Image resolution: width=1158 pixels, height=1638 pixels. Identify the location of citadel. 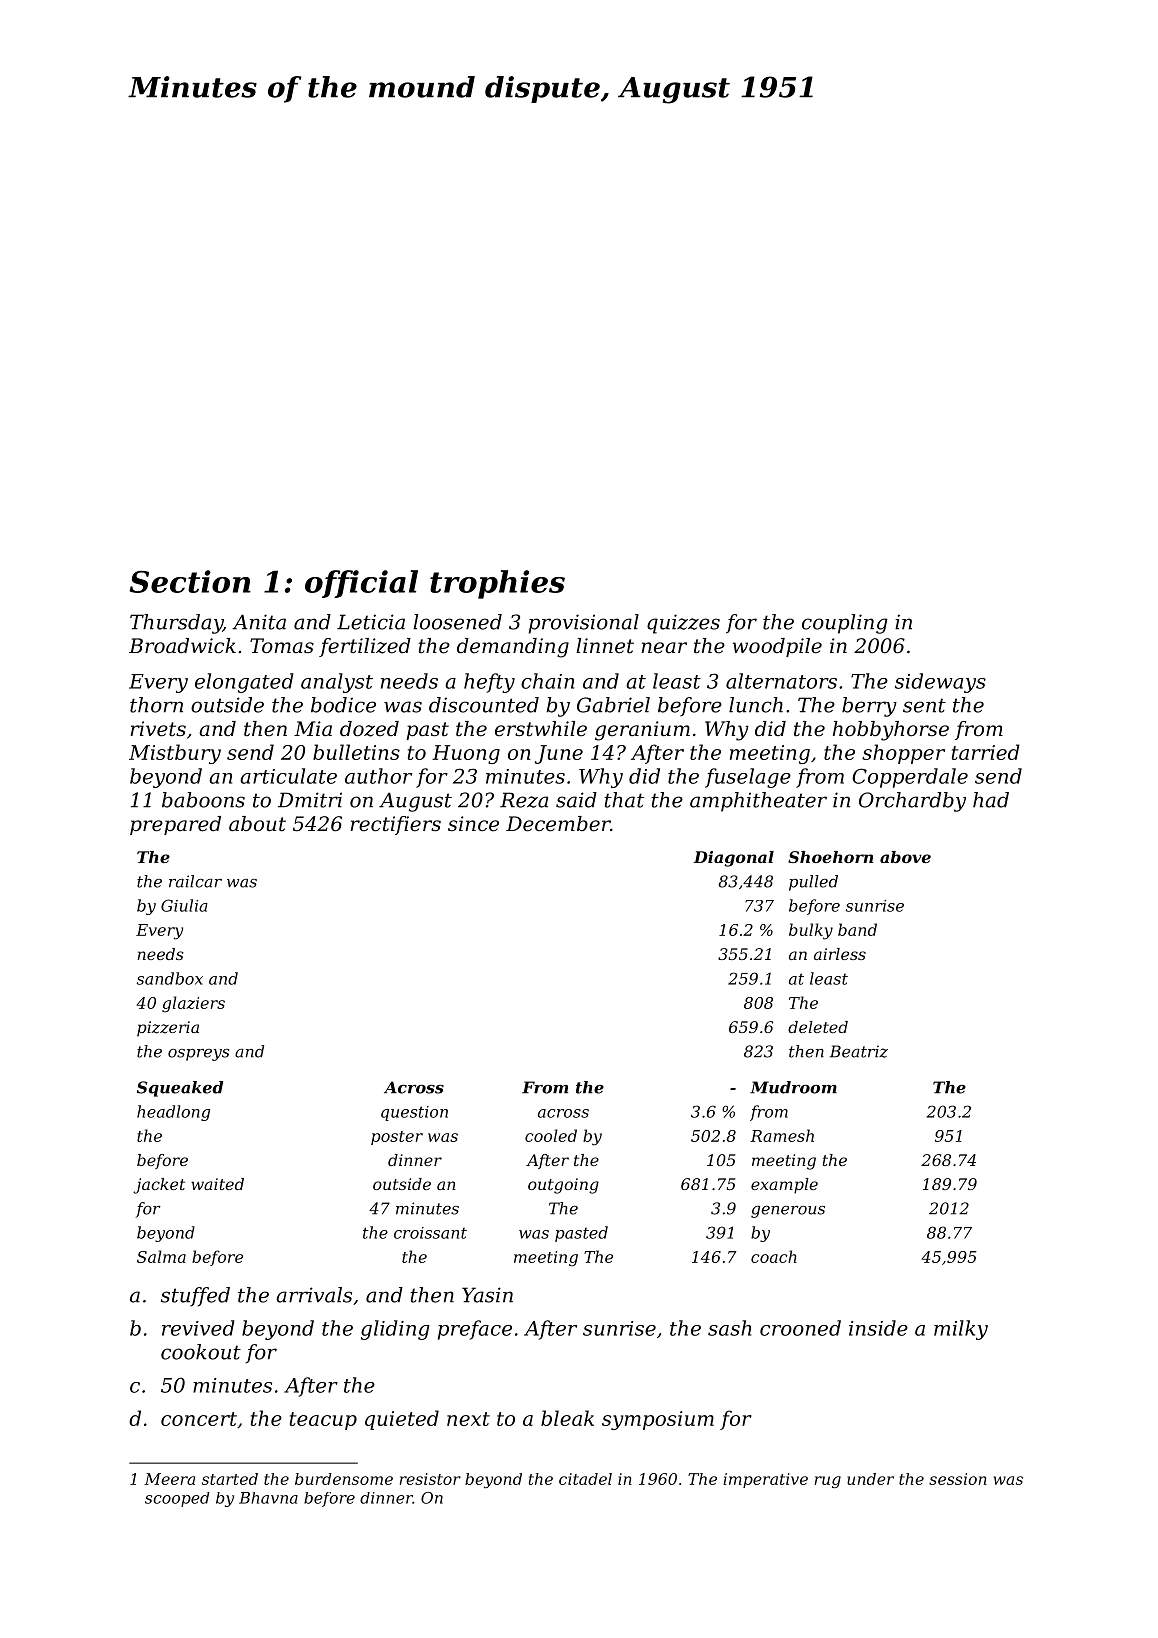
(585, 1479).
